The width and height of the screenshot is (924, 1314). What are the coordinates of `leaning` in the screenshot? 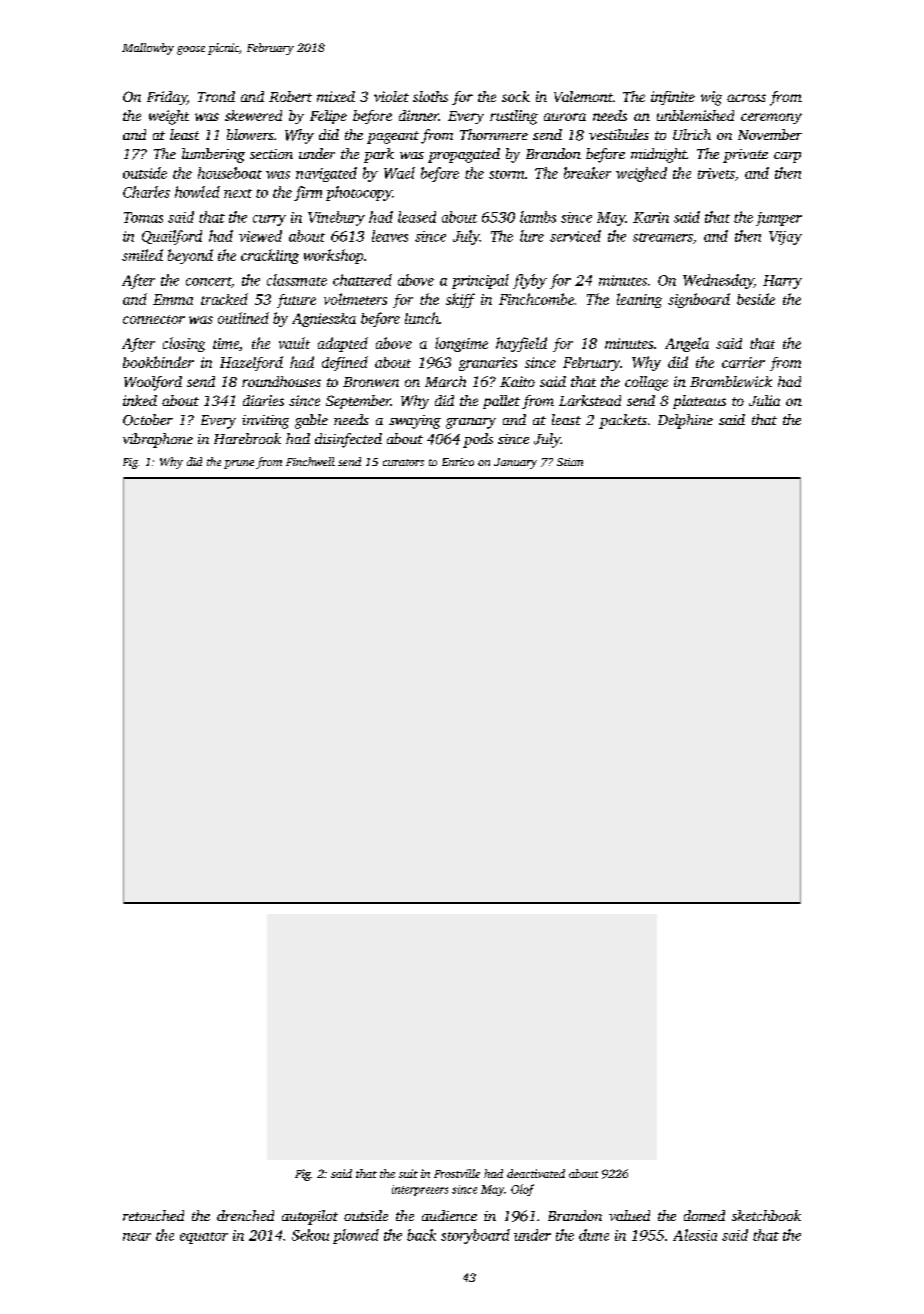 It's located at (639, 300).
